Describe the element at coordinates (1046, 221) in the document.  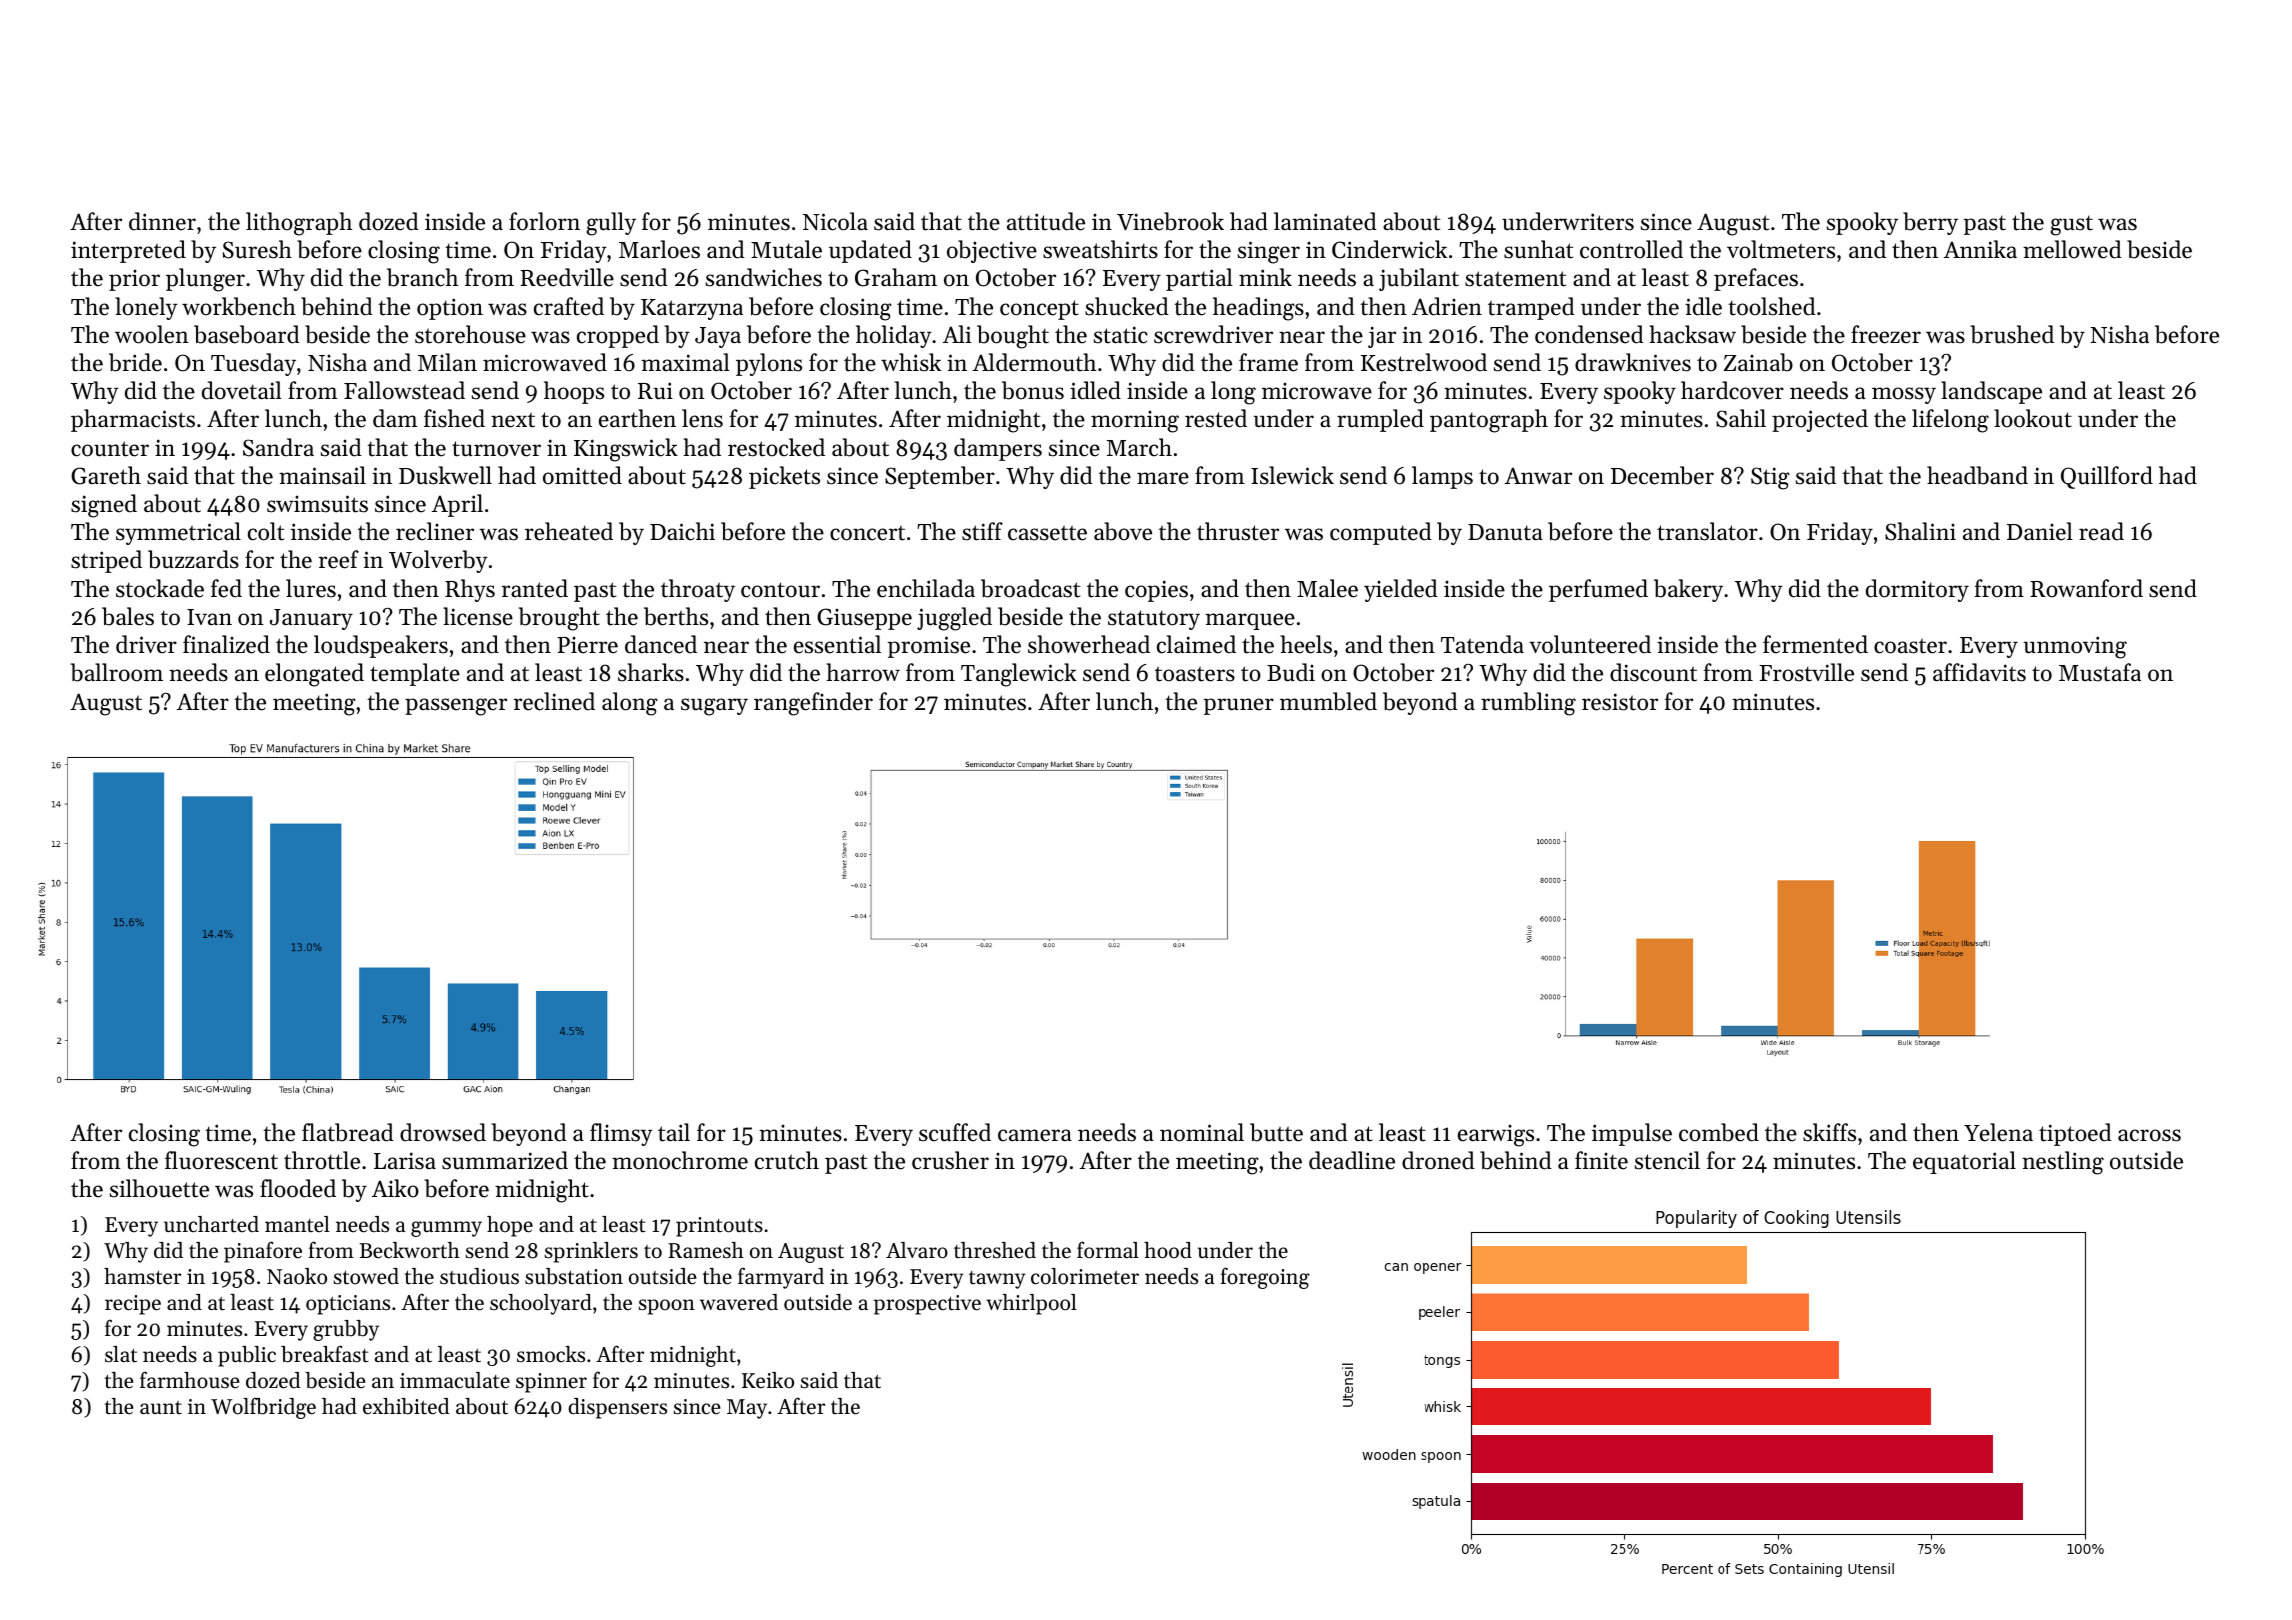
I see `attitude` at that location.
